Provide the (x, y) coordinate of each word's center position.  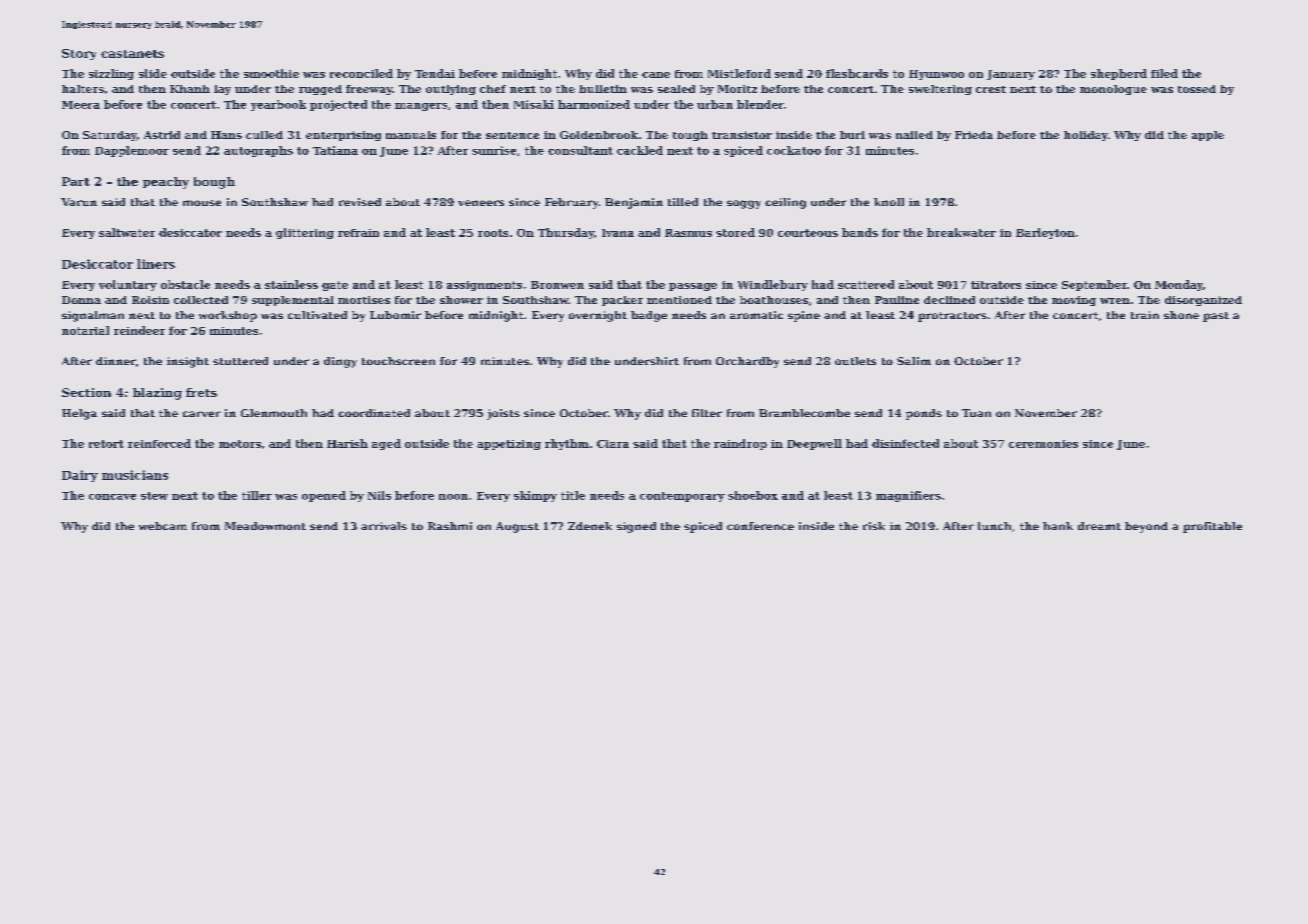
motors (240, 444)
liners (156, 264)
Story (79, 54)
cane (656, 75)
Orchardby (747, 362)
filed (1164, 73)
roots (493, 233)
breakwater (961, 232)
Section (86, 392)
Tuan (976, 413)
